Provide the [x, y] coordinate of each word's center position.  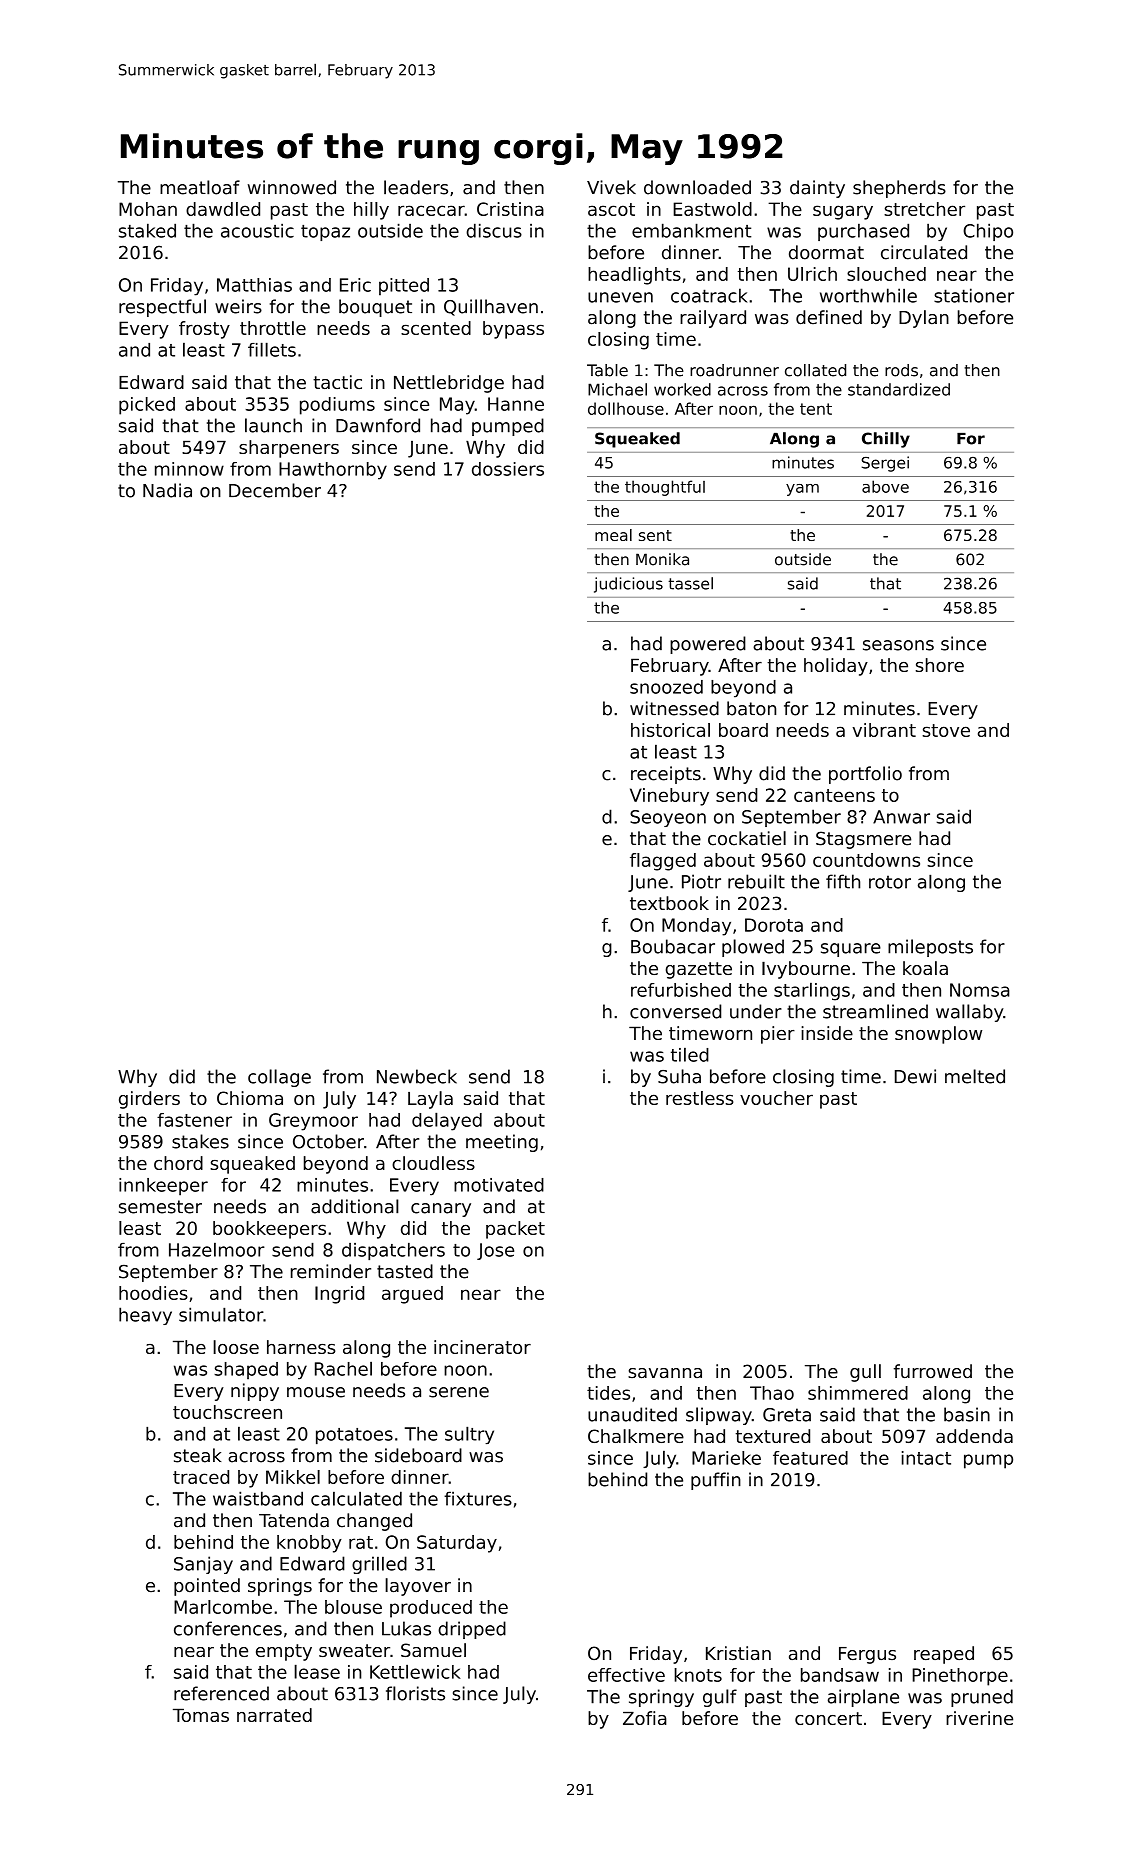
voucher [776, 1098]
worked [682, 389]
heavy [145, 1316]
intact [926, 1458]
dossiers [508, 469]
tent [816, 409]
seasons [898, 645]
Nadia [167, 490]
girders [149, 1100]
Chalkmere [636, 1436]
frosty [204, 330]
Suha [679, 1076]
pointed [207, 1587]
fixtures [478, 1498]
